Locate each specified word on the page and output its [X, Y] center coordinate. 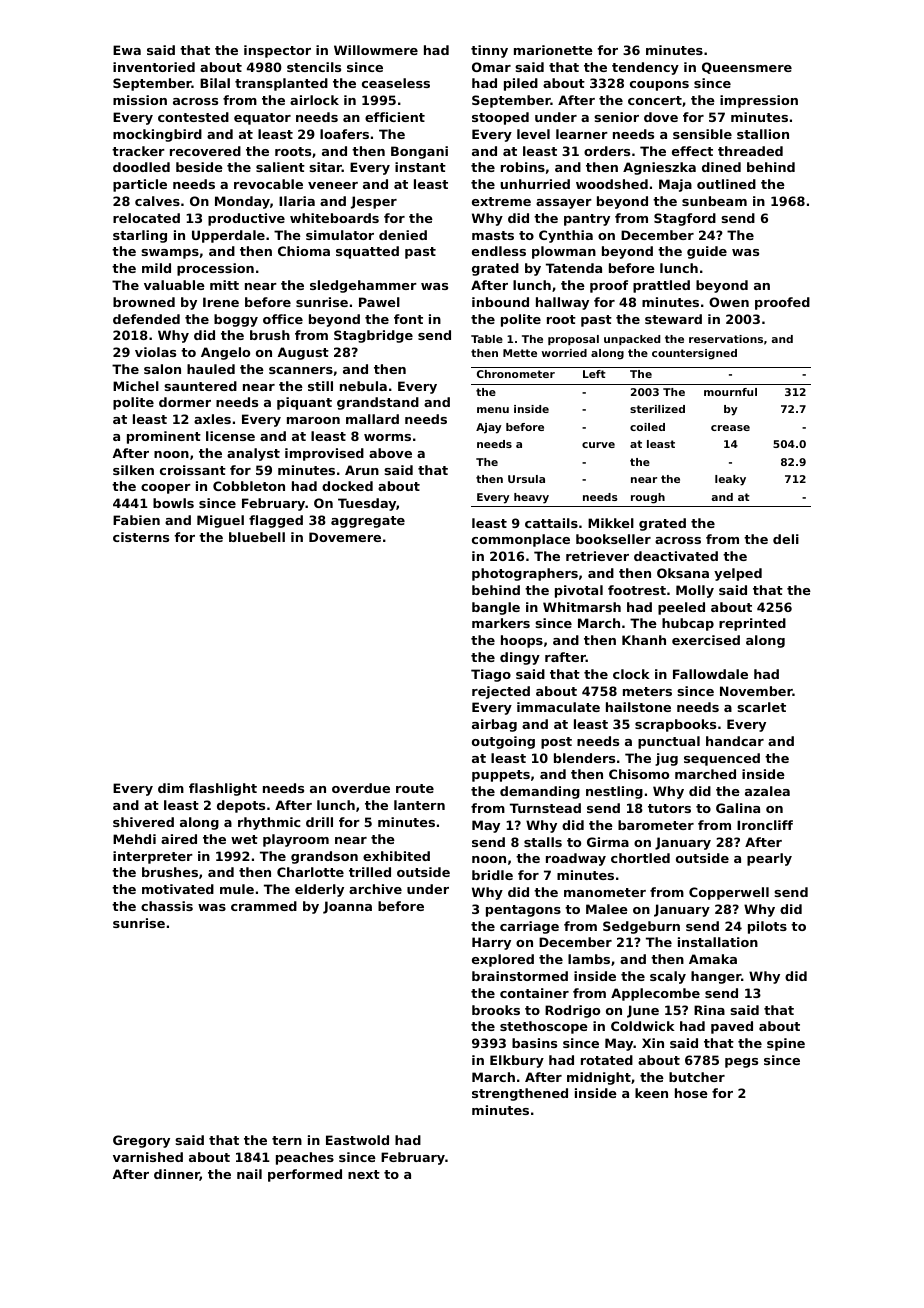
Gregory [141, 1141]
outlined [726, 184]
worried [564, 353]
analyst [253, 454]
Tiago [491, 675]
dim [171, 788]
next [364, 1174]
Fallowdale [710, 674]
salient [280, 167]
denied [403, 235]
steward [673, 319]
